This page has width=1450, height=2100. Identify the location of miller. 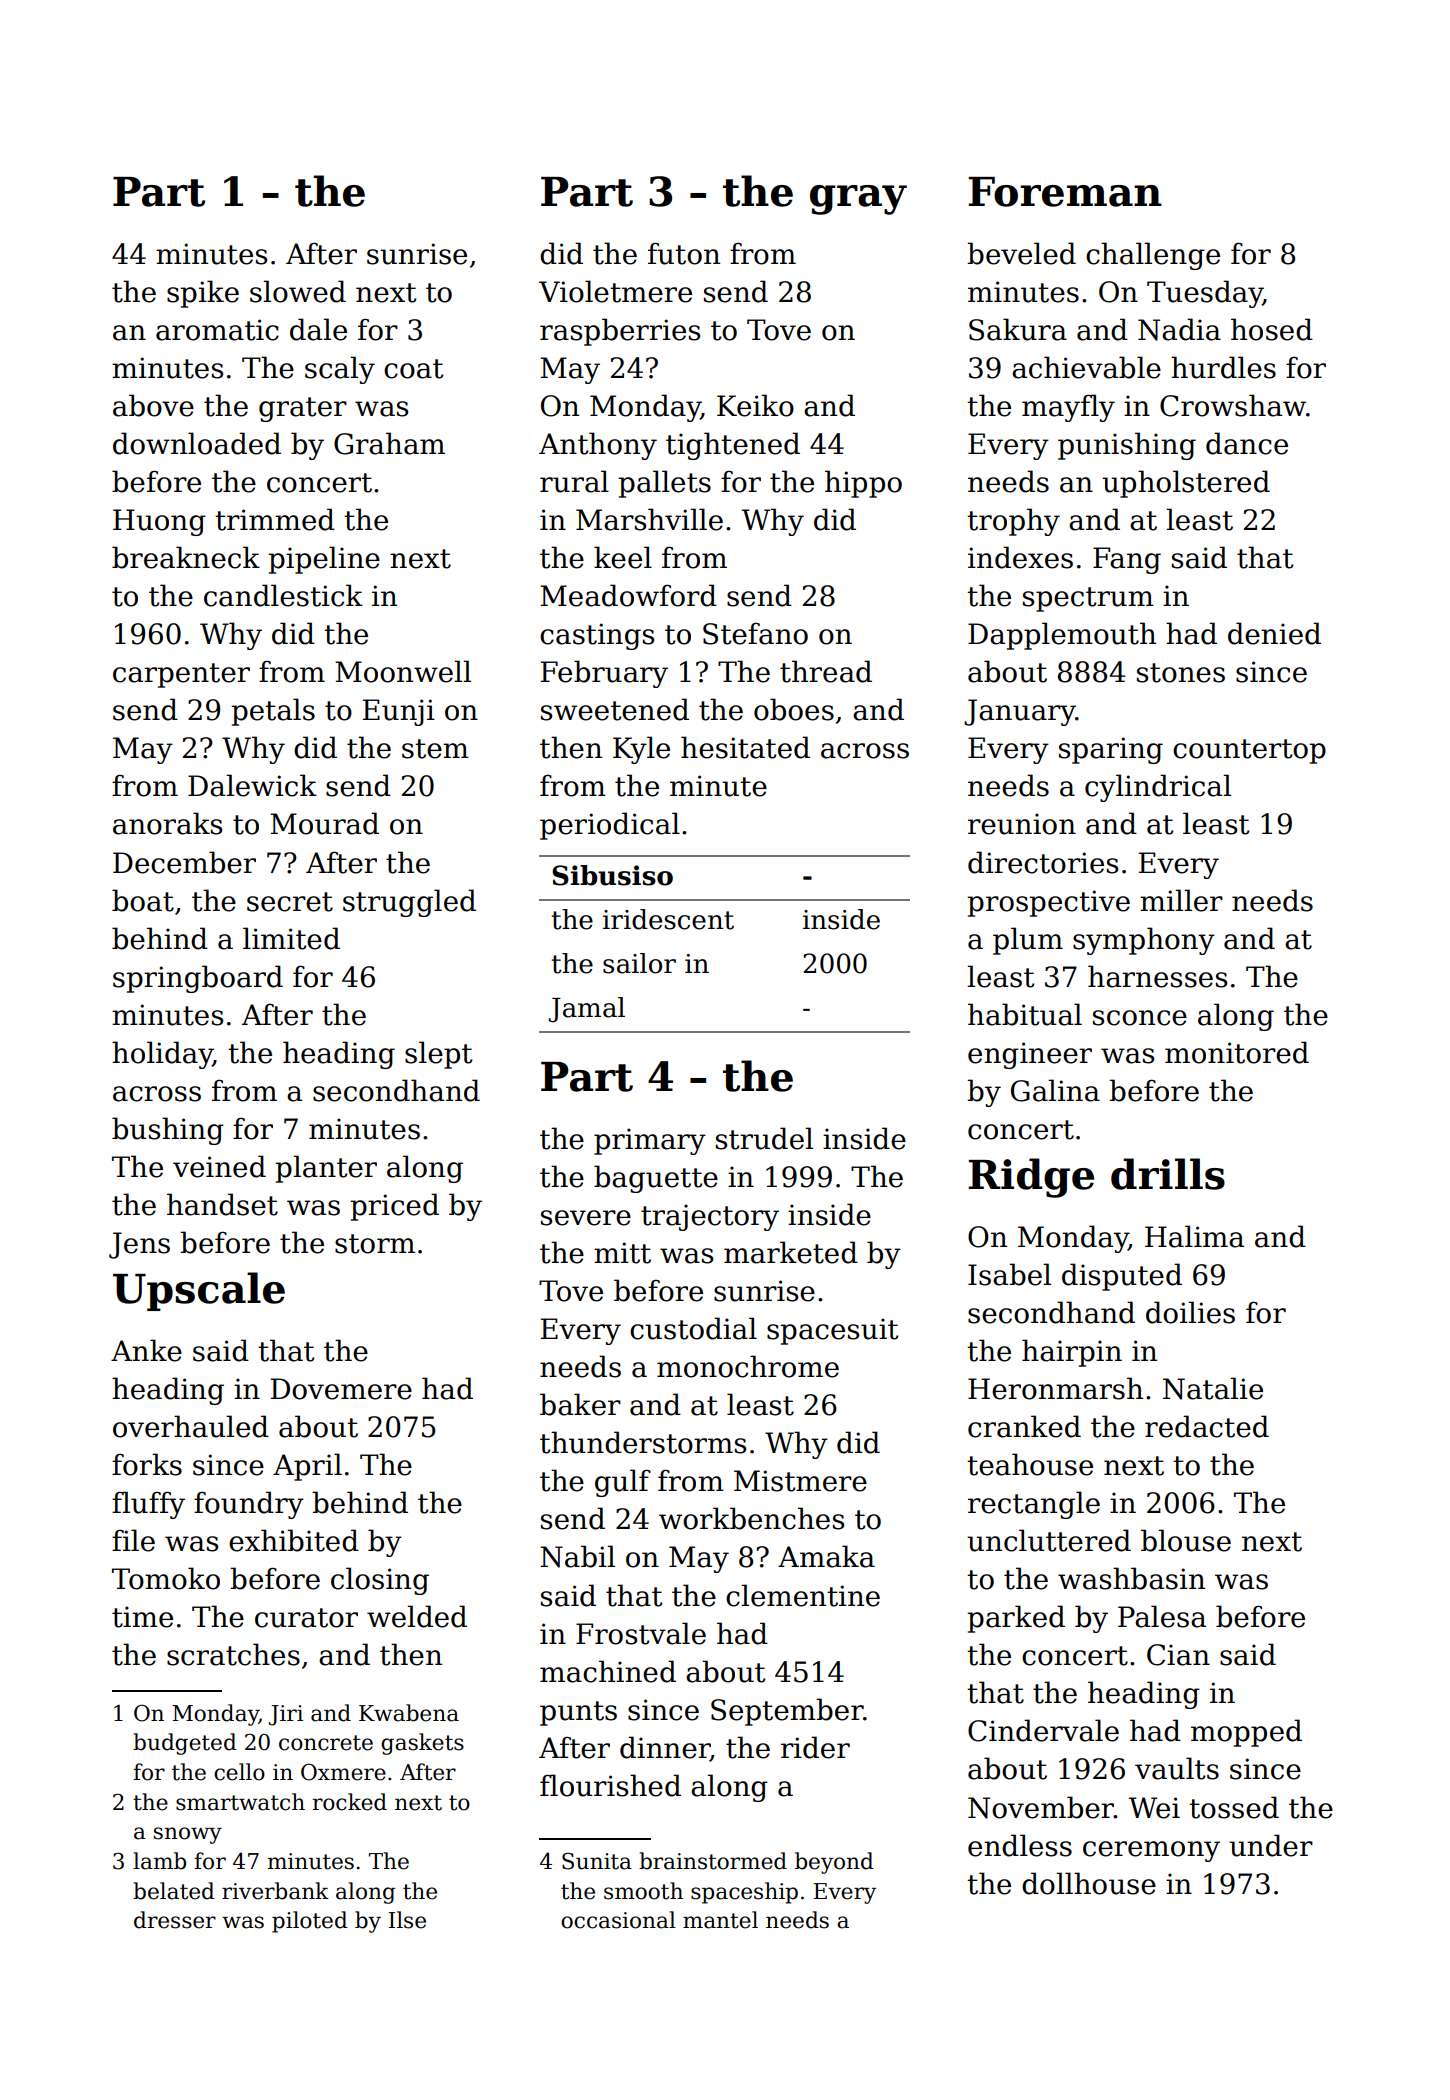
(1181, 900).
